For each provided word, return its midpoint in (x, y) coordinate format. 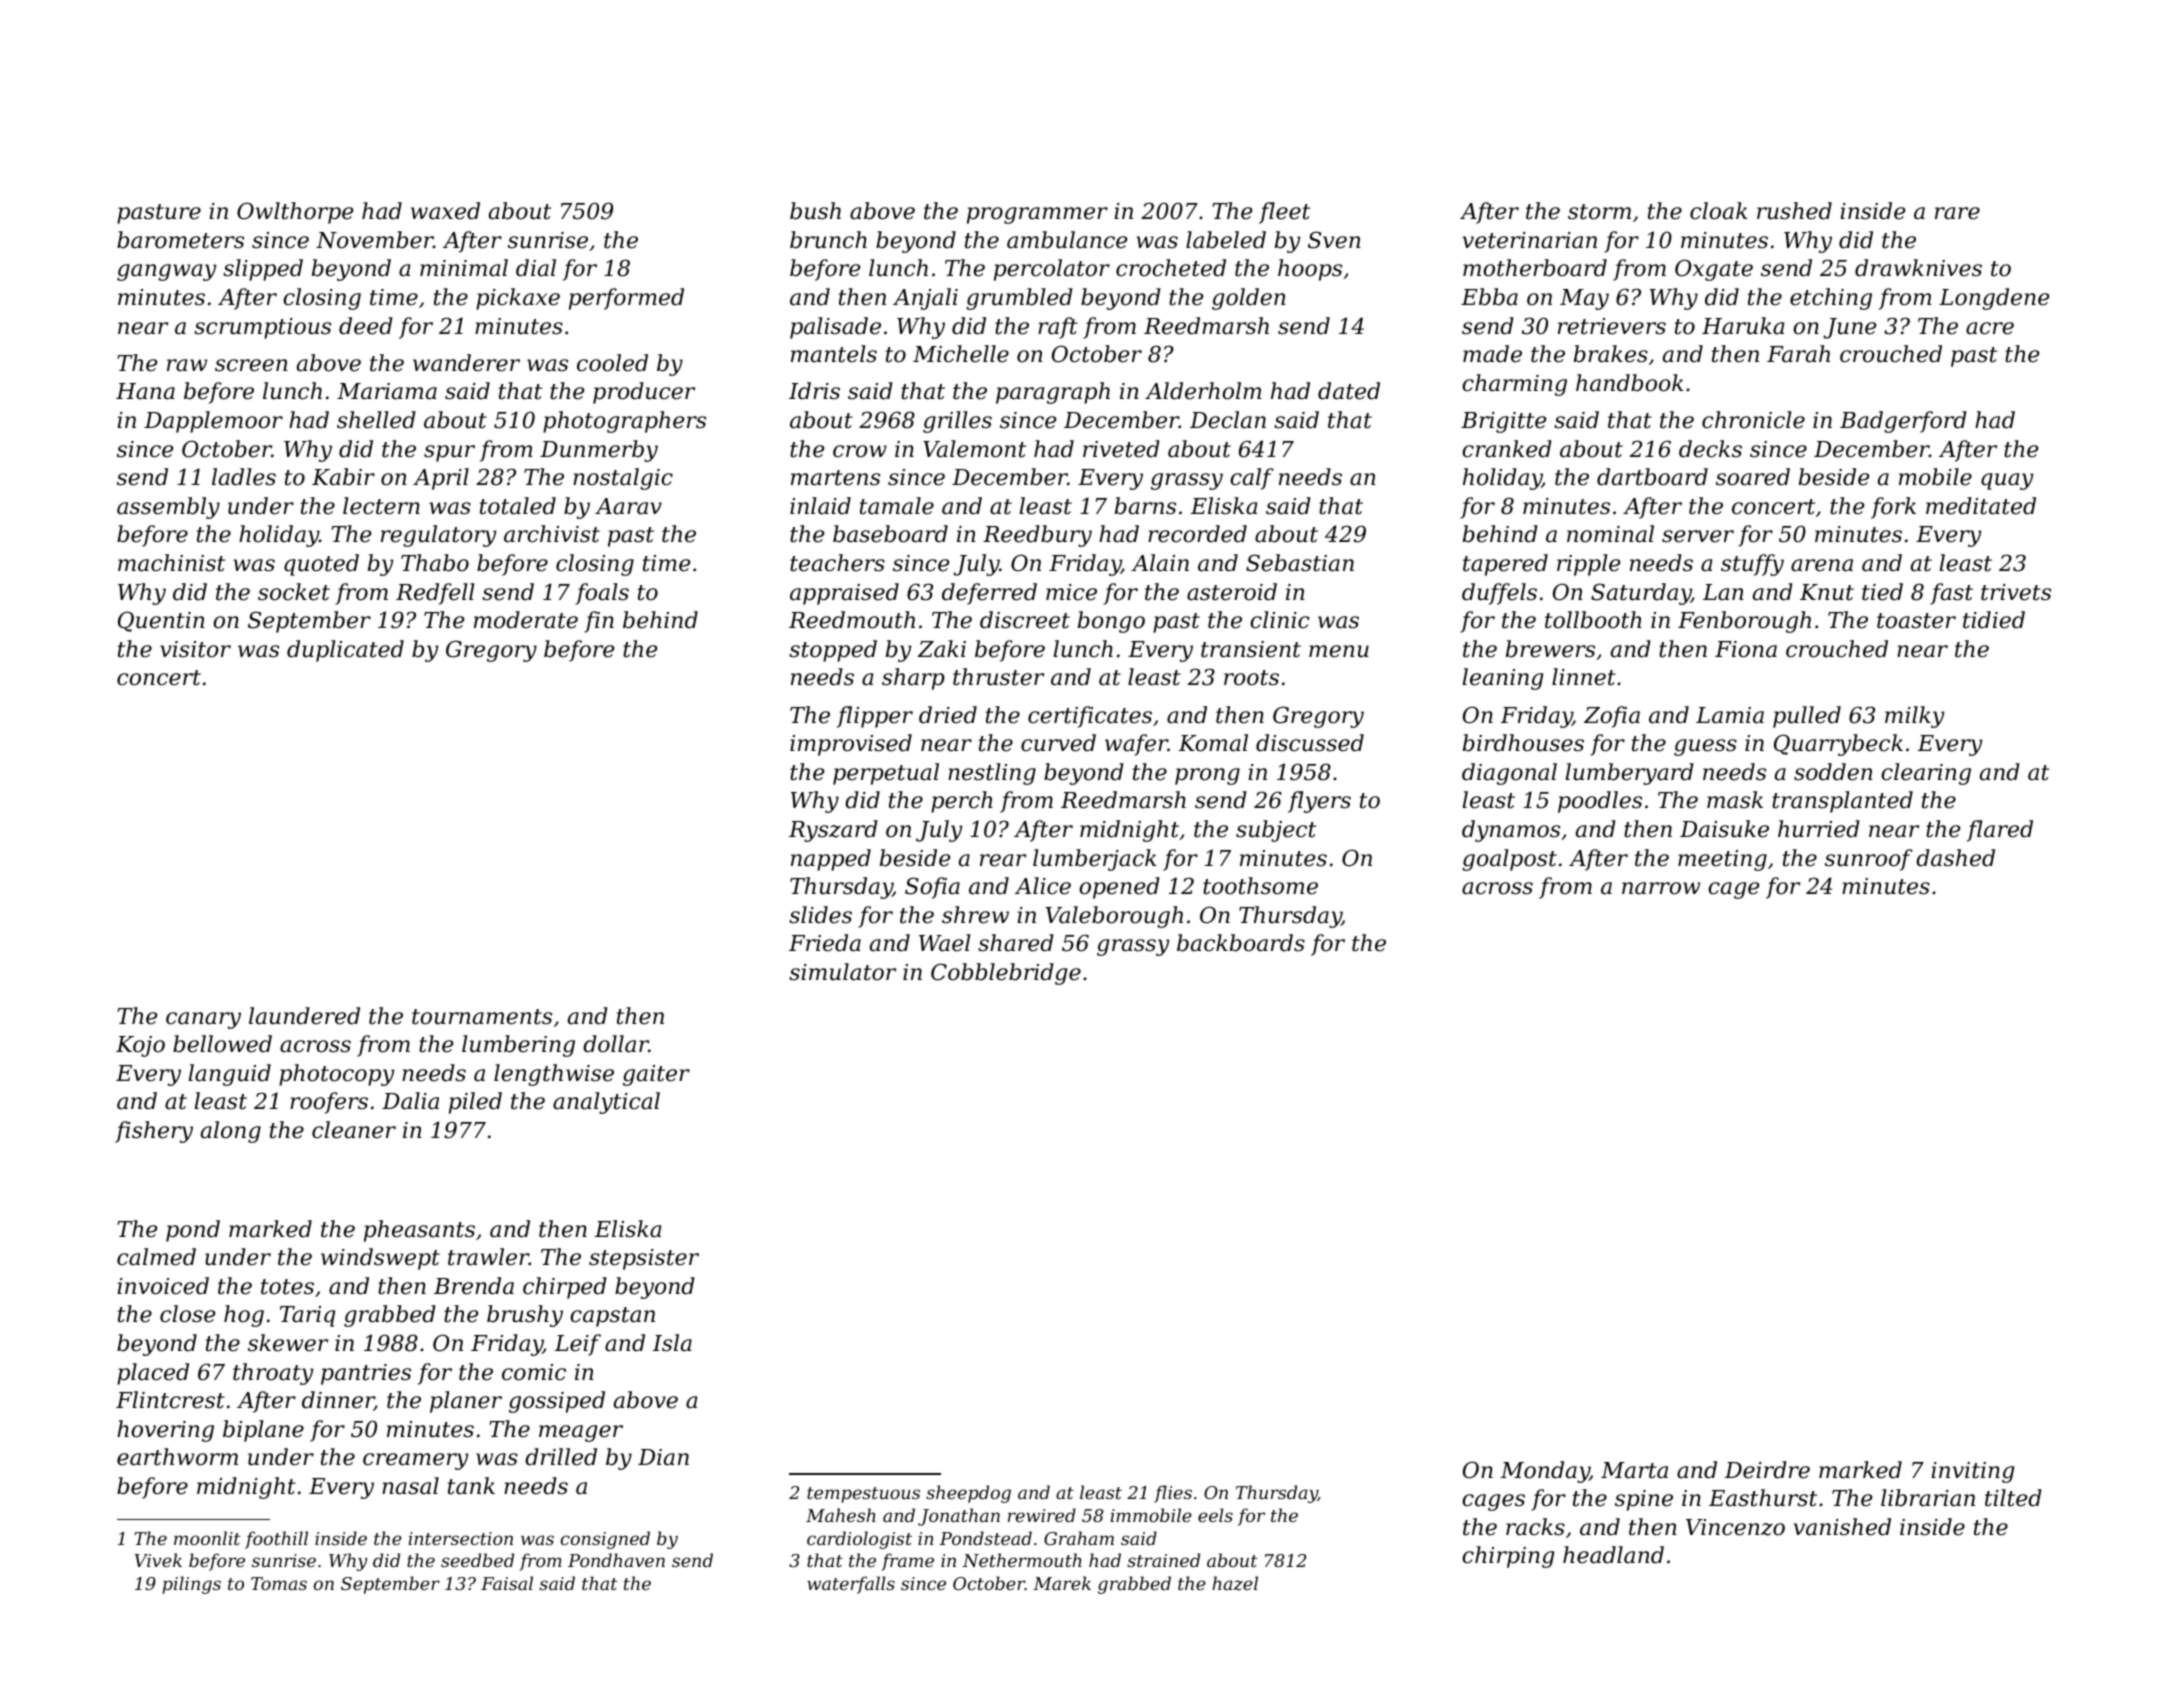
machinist (171, 563)
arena (1822, 565)
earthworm (177, 1457)
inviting (1972, 1472)
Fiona (1746, 649)
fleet (1284, 213)
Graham (1079, 1538)
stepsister (644, 1259)
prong (1207, 776)
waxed (445, 211)
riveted (1121, 449)
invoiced (163, 1286)
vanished (1842, 1527)
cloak (1718, 211)
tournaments (482, 1017)
